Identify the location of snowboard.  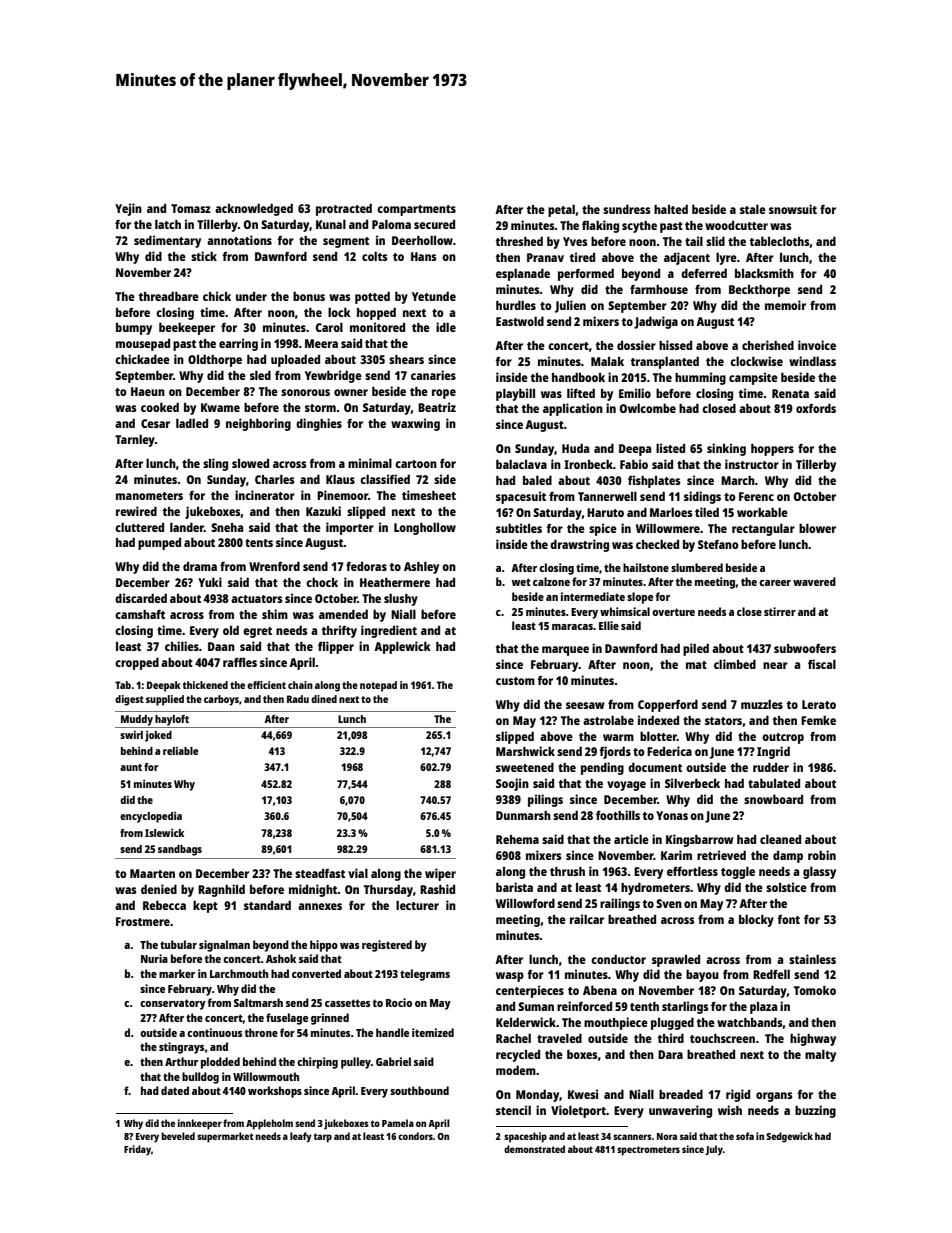
(773, 799).
